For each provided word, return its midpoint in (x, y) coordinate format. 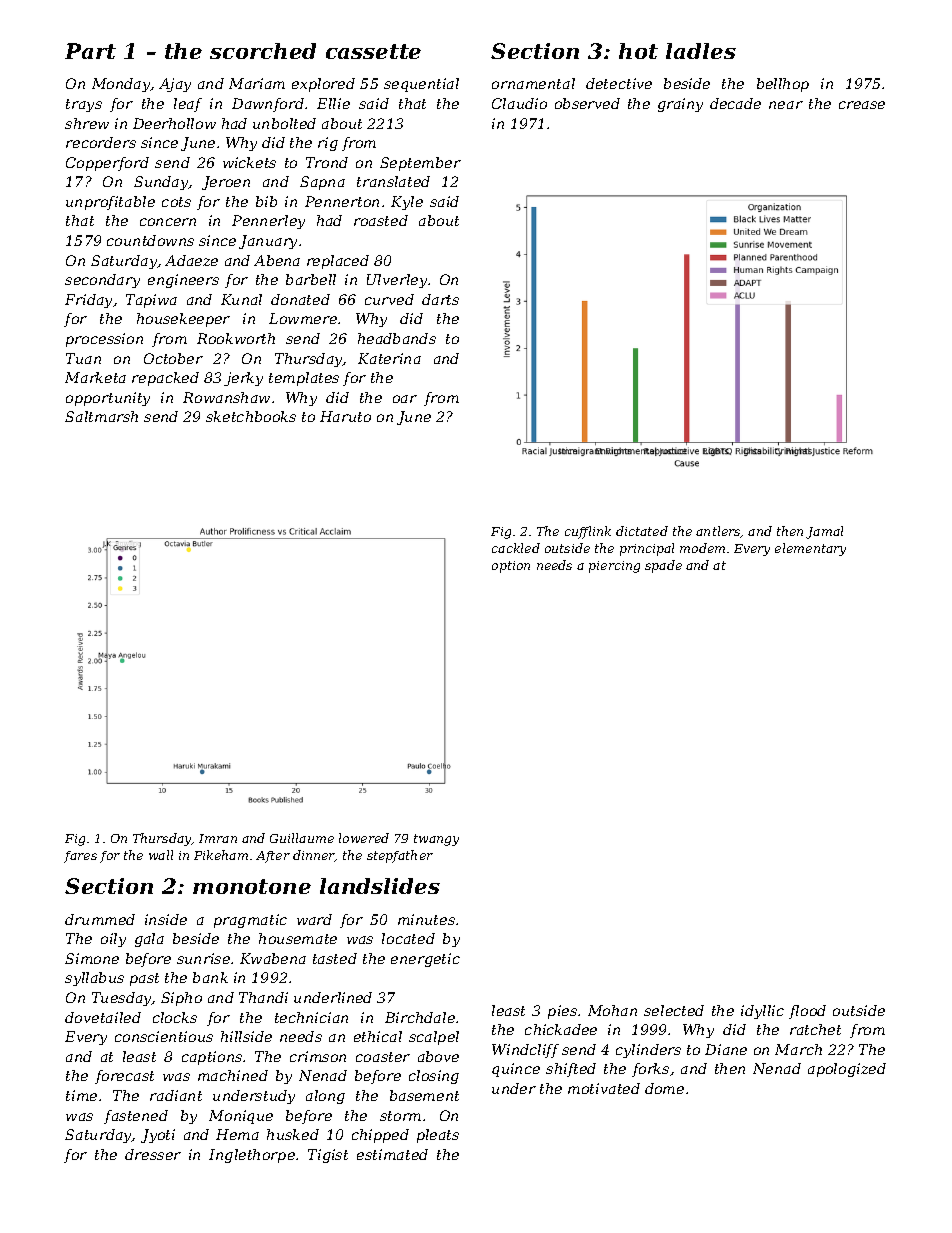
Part (90, 51)
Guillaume (302, 838)
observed (587, 103)
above (438, 1056)
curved (389, 299)
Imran (218, 838)
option (511, 567)
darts (440, 299)
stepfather (400, 856)
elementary (810, 549)
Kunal (241, 299)
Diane (726, 1049)
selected (674, 1010)
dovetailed (103, 1017)
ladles (701, 51)
